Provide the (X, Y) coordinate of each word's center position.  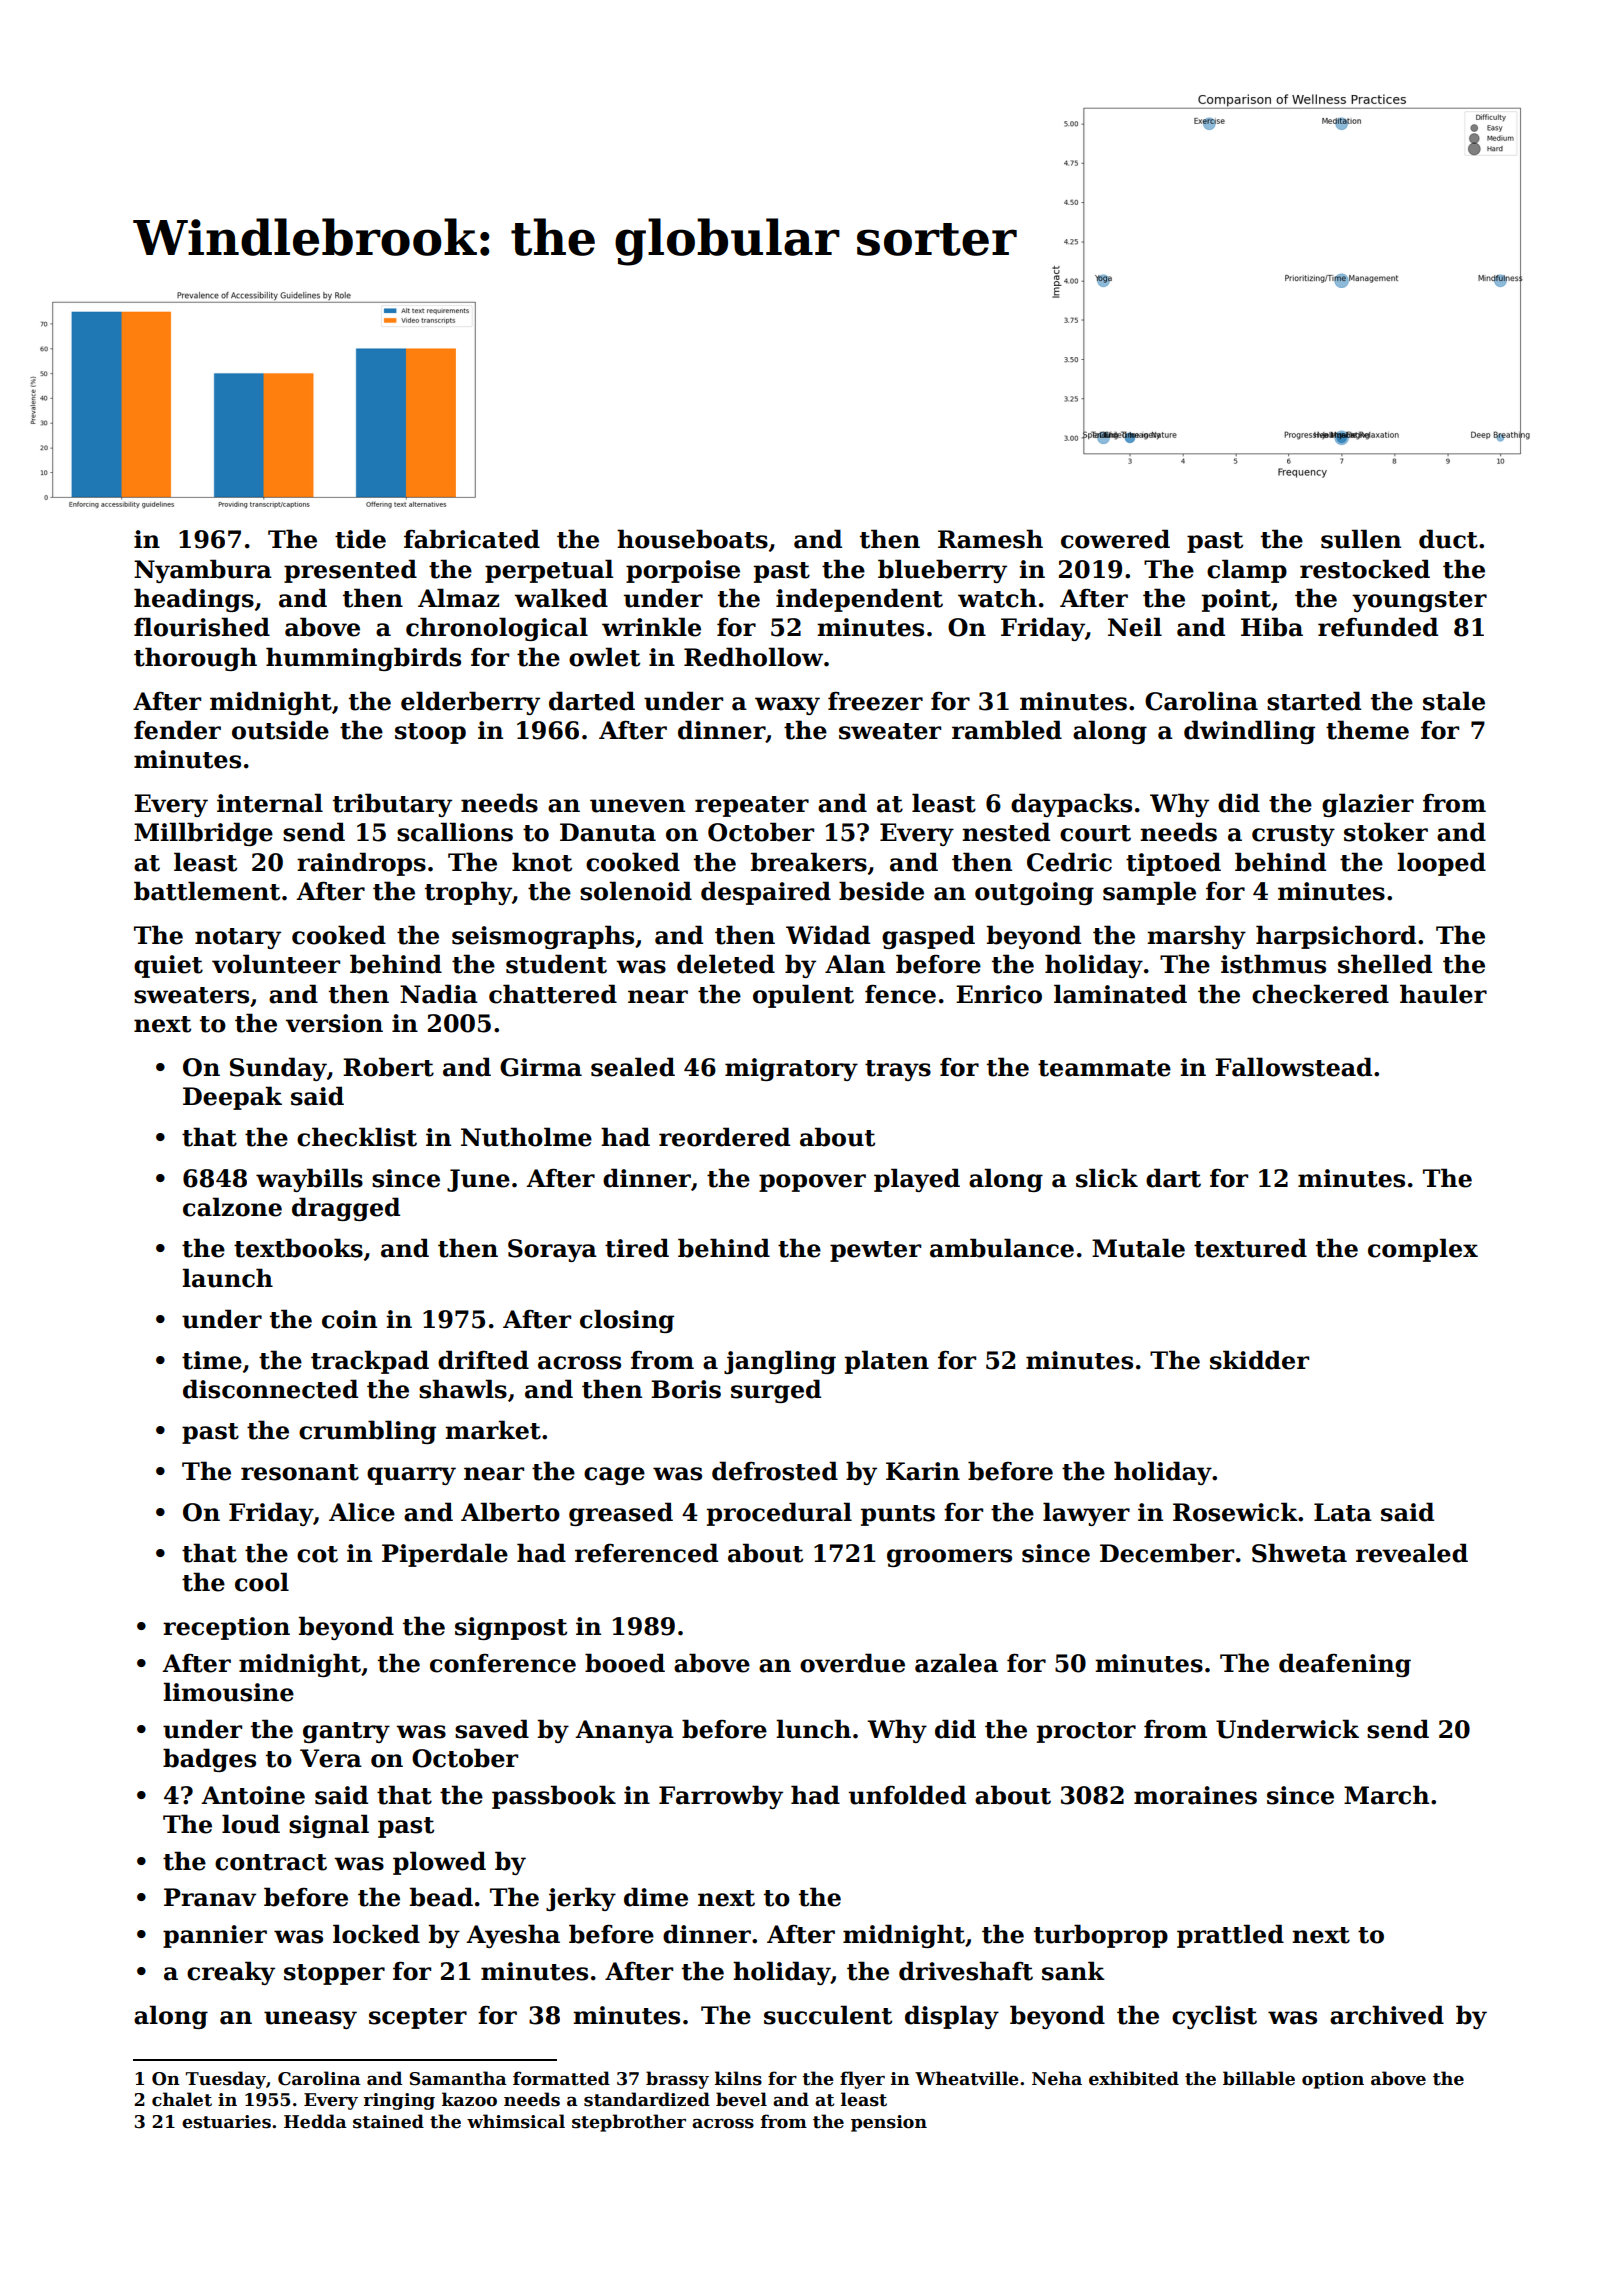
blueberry (942, 571)
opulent (803, 996)
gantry (346, 1732)
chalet (182, 2099)
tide (360, 539)
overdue (852, 1663)
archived (1387, 2015)
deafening (1345, 1665)
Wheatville (967, 2078)
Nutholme (526, 1137)
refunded (1378, 627)
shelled (1385, 964)
